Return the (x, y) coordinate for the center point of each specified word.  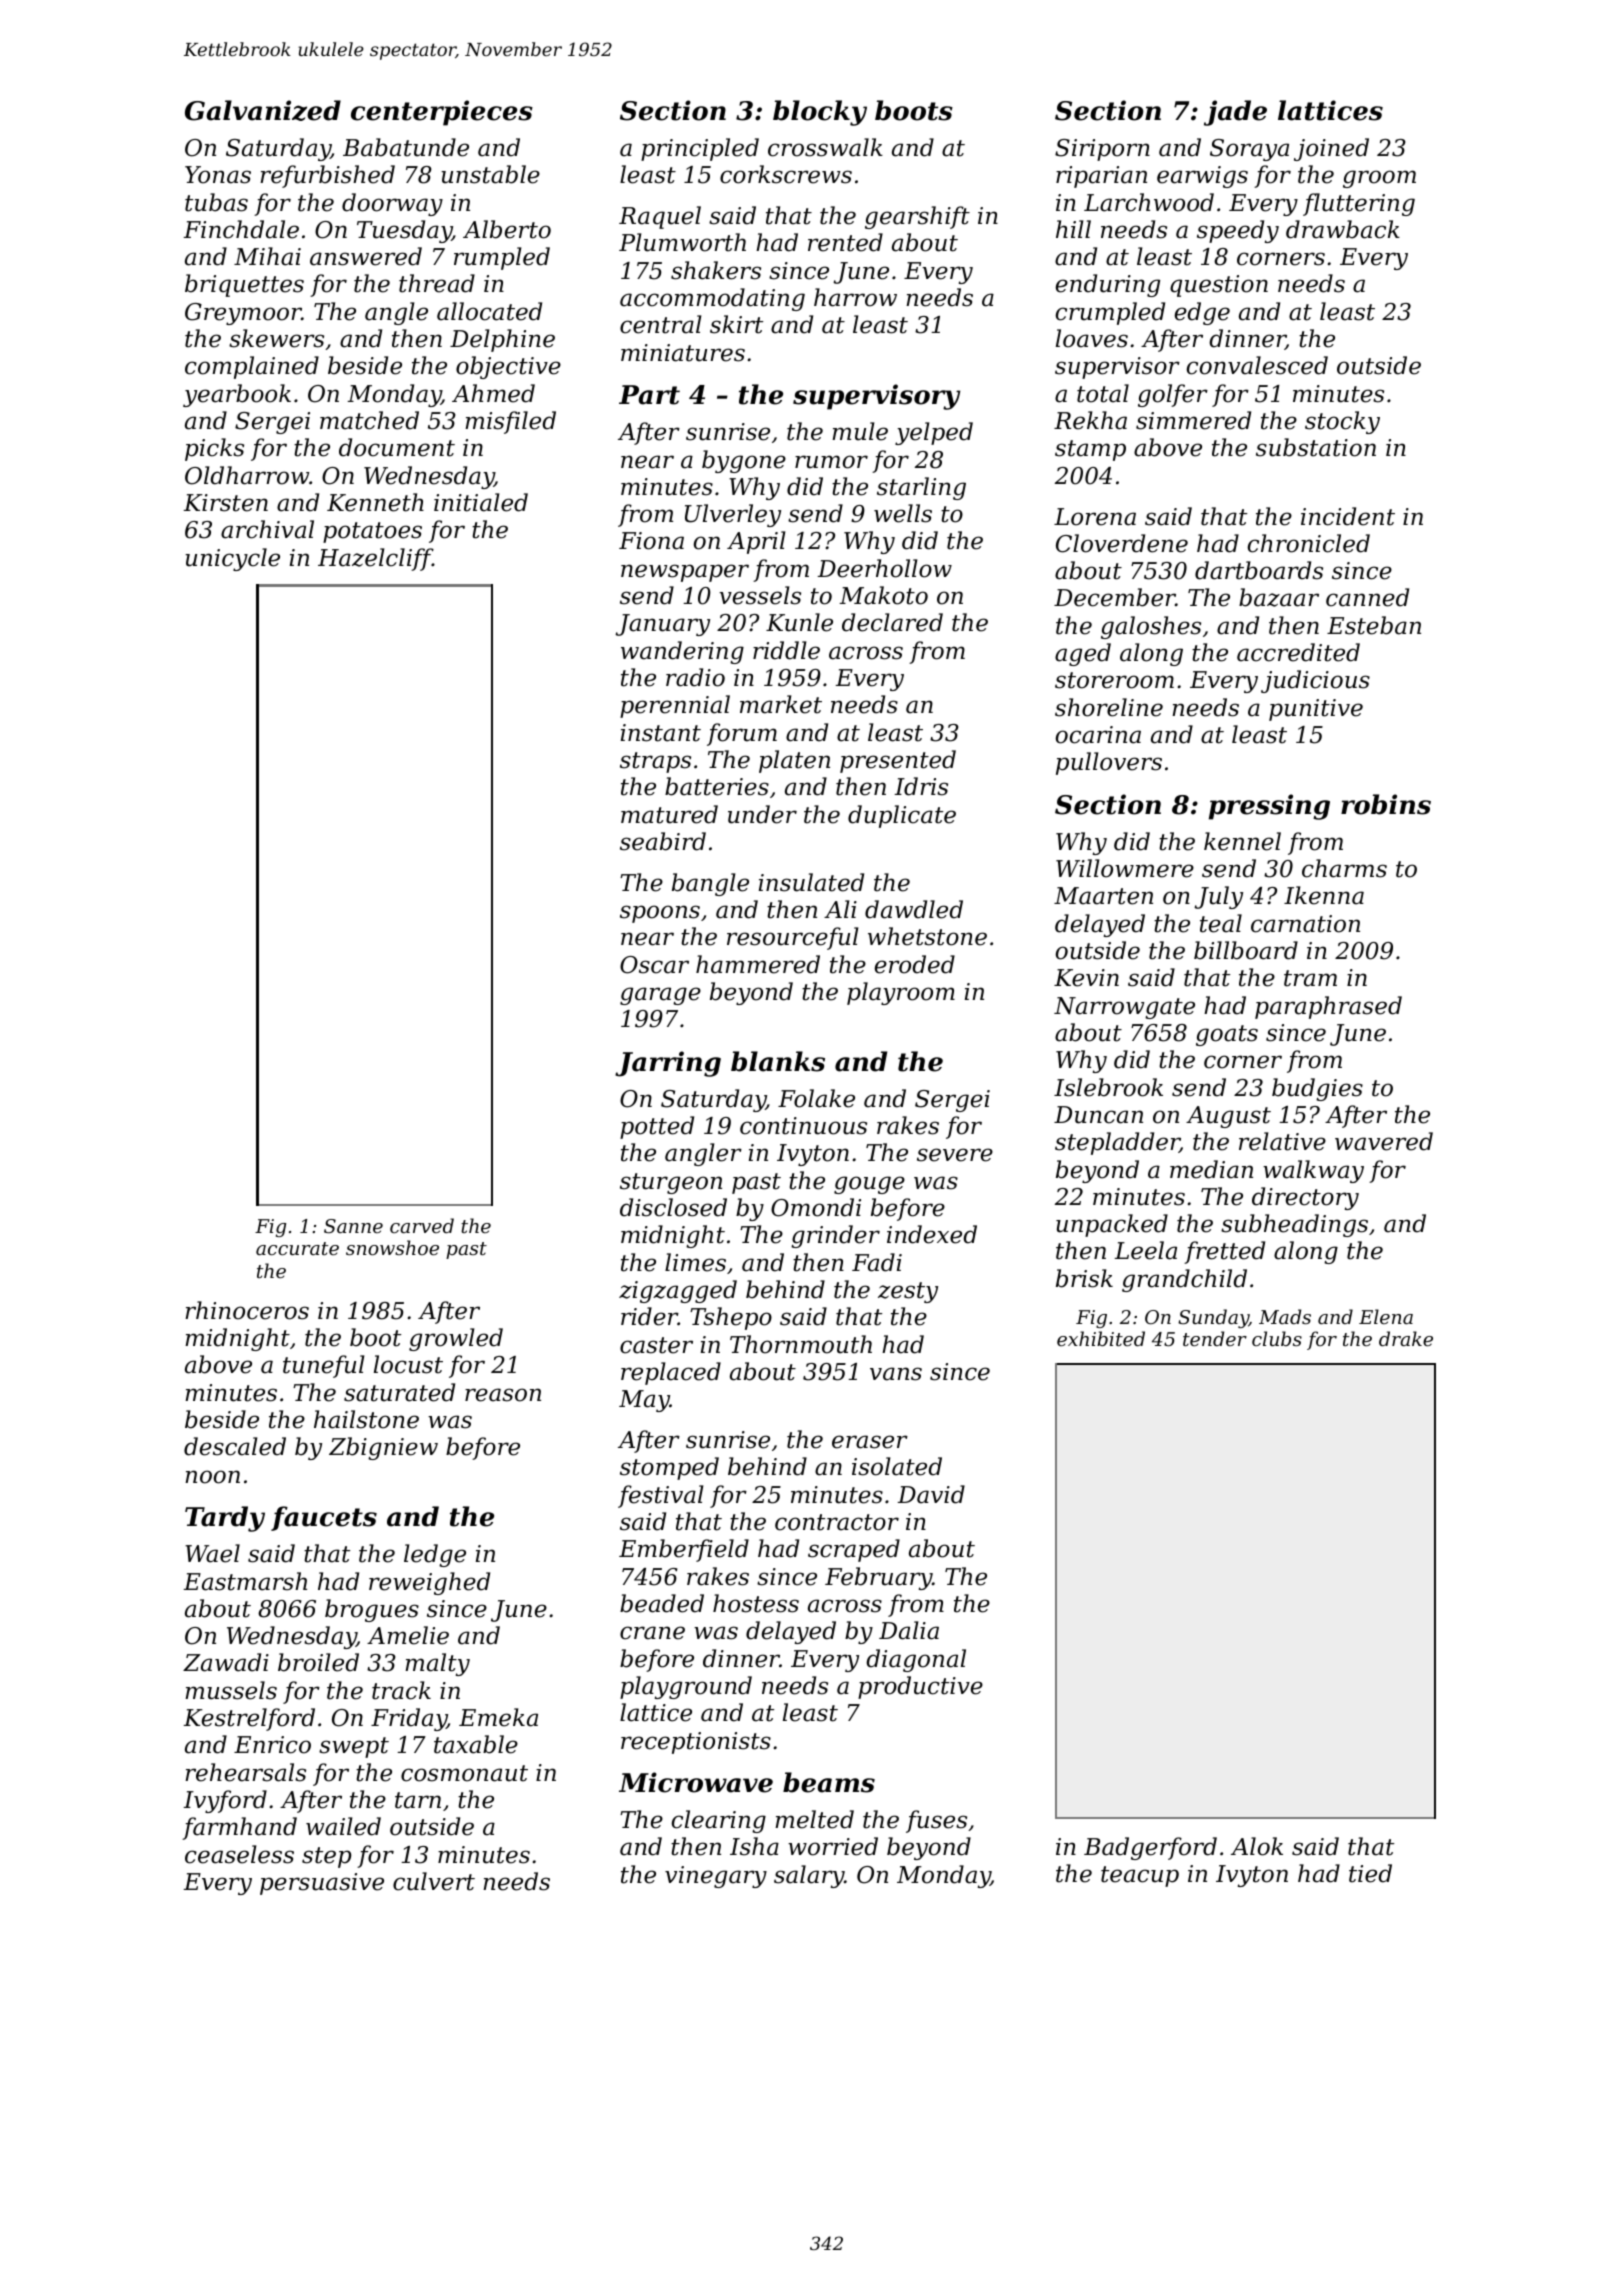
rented (845, 242)
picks (214, 449)
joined (1331, 149)
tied (1370, 1873)
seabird (663, 841)
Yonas (218, 175)
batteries (717, 786)
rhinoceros (247, 1310)
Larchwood (1149, 202)
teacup (1140, 1876)
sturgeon (671, 1183)
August (1228, 1117)
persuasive (322, 1884)
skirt (736, 324)
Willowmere (1125, 868)
